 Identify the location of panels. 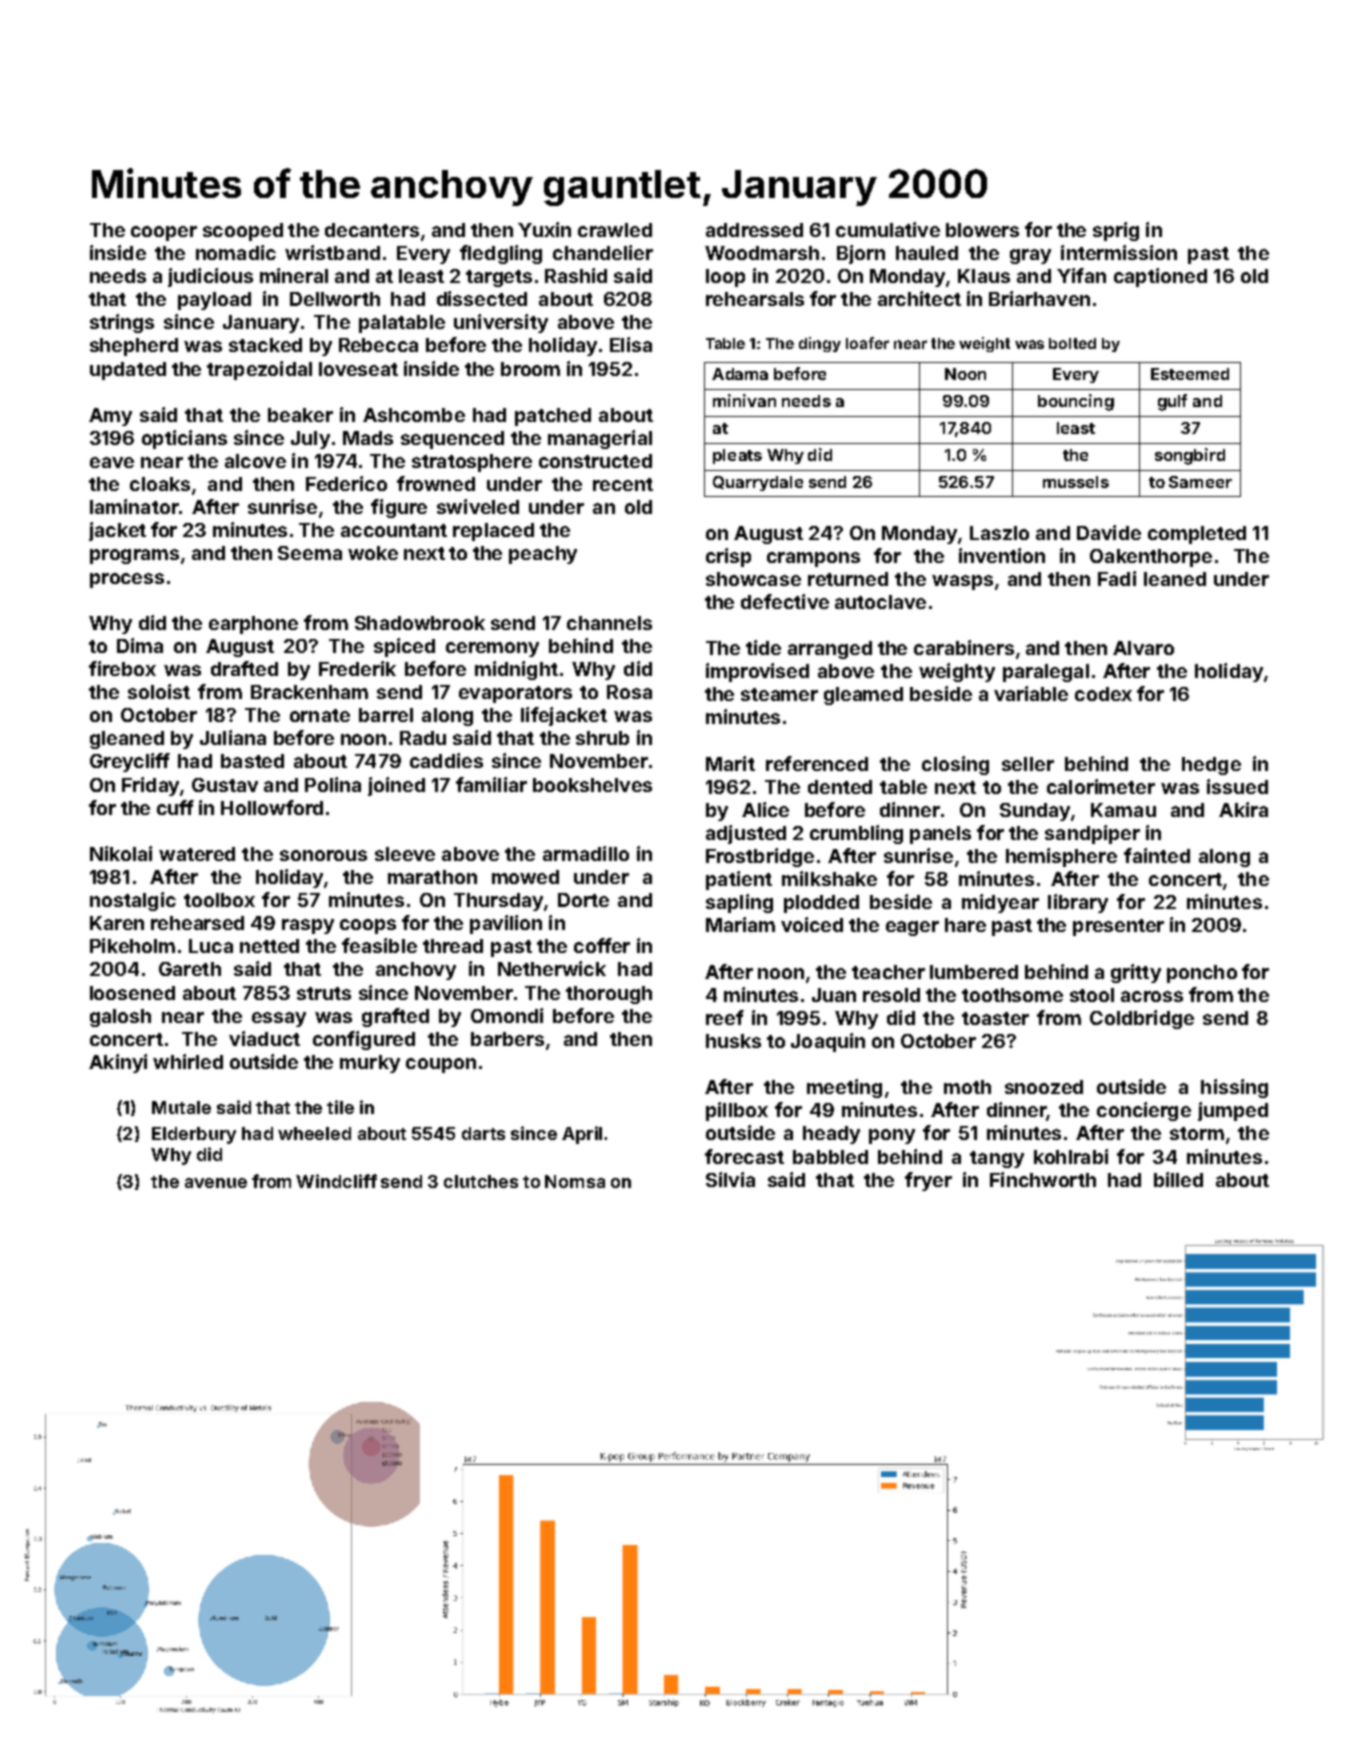
(940, 835).
